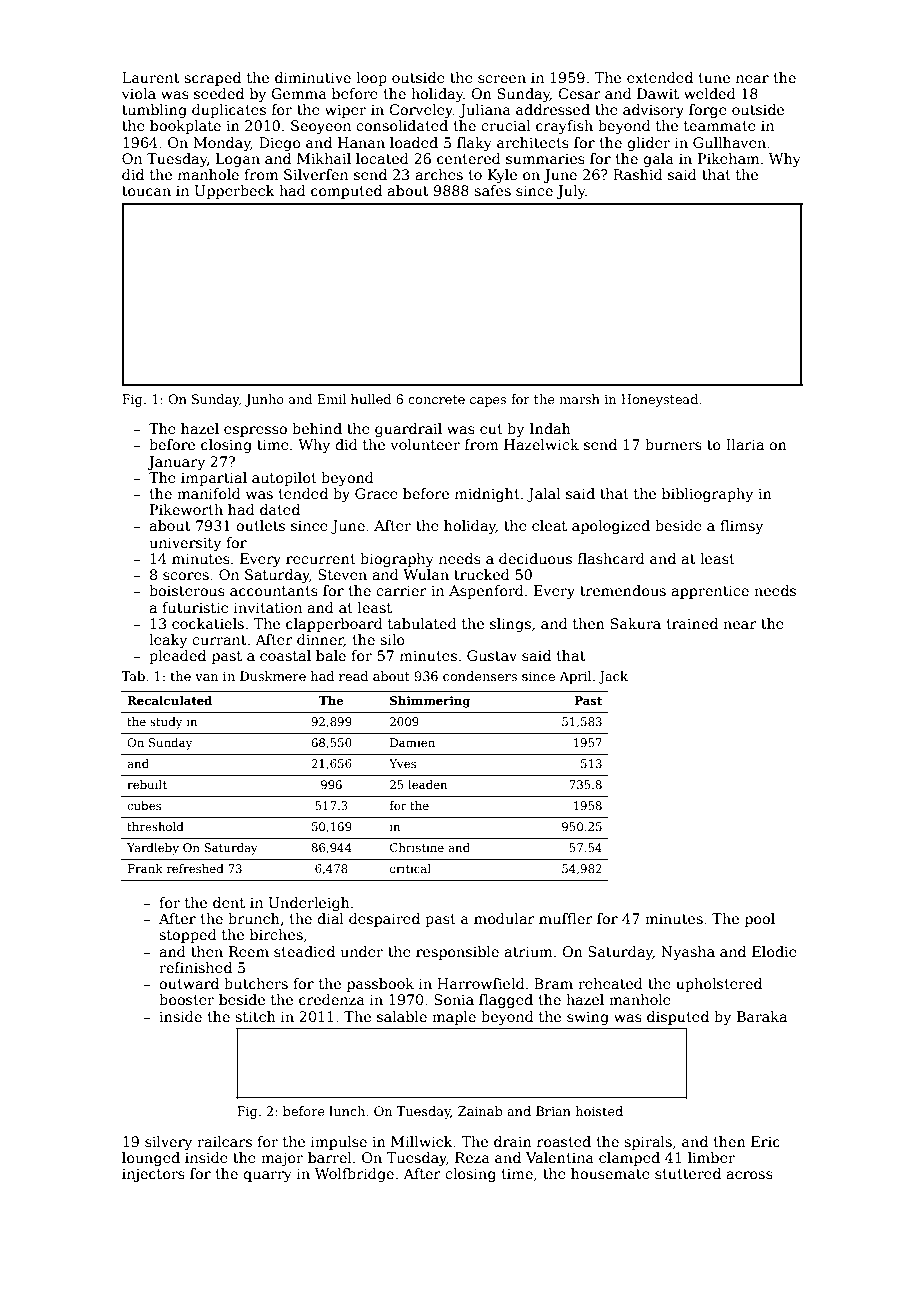  I want to click on Ilaria, so click(745, 444).
